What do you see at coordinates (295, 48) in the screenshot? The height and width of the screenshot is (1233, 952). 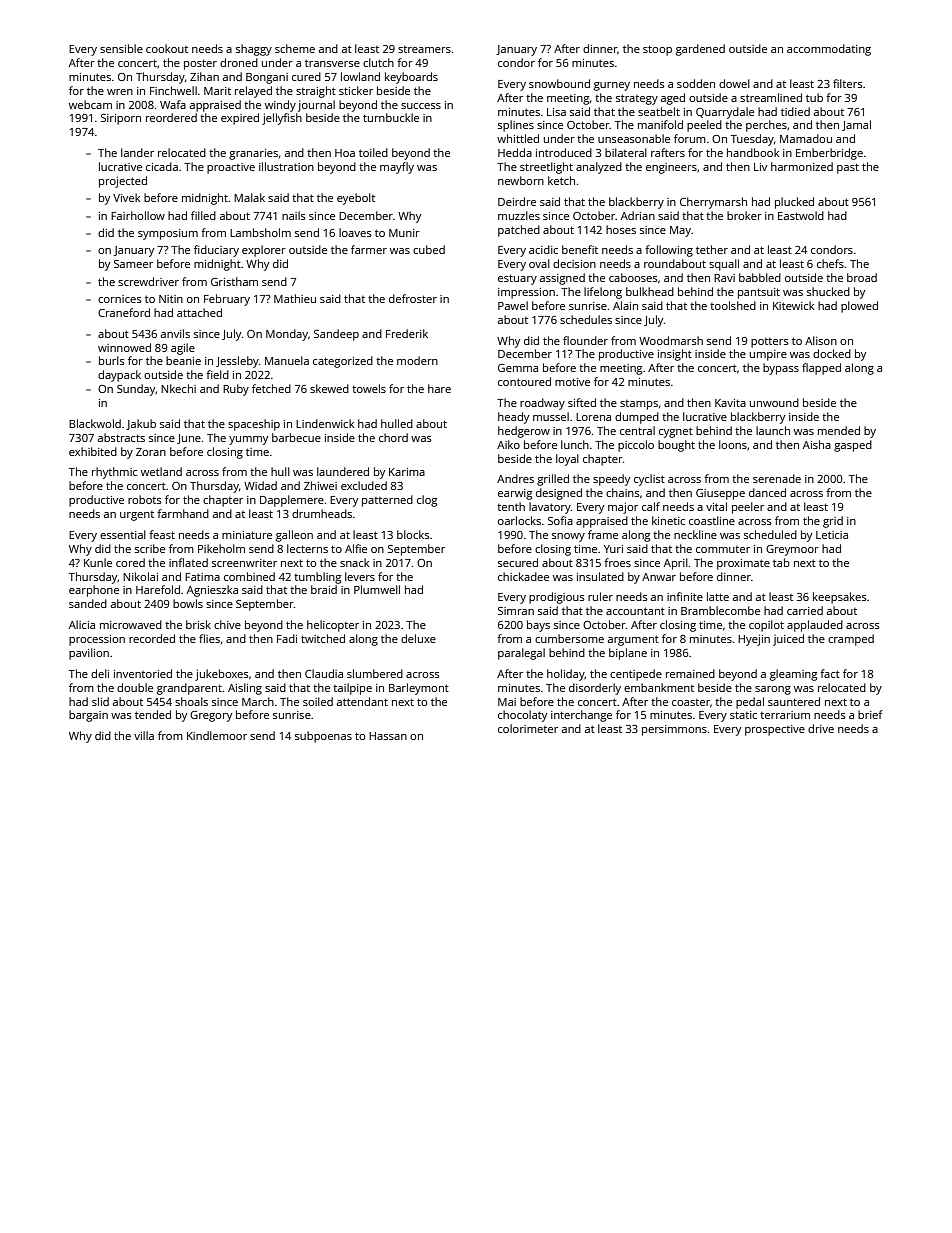 I see `scheme` at bounding box center [295, 48].
